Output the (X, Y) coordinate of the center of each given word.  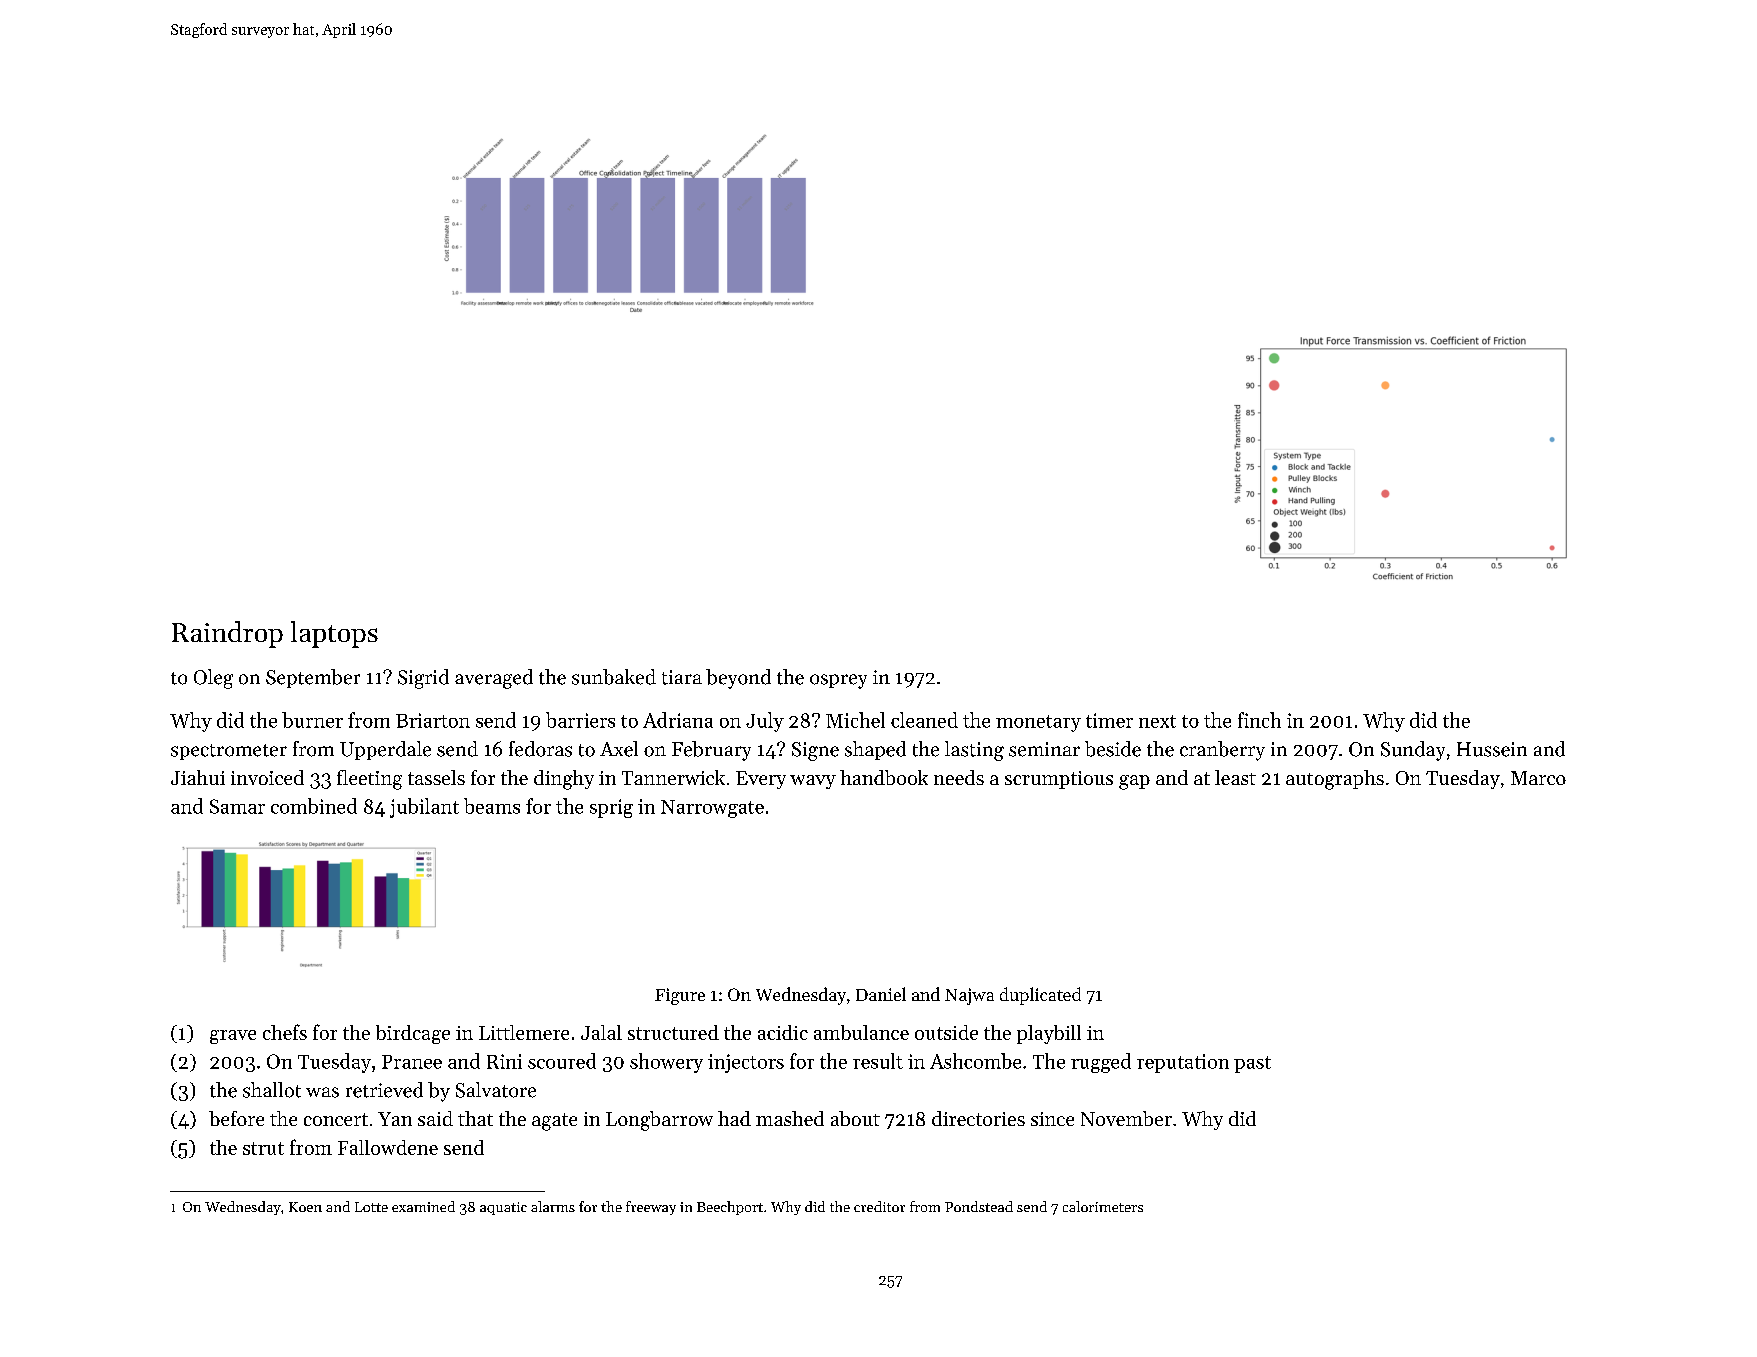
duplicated (1040, 996)
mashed (790, 1118)
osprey (838, 681)
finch (1259, 720)
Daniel (881, 994)
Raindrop (227, 634)
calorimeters (1103, 1206)
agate (554, 1122)
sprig (611, 808)
